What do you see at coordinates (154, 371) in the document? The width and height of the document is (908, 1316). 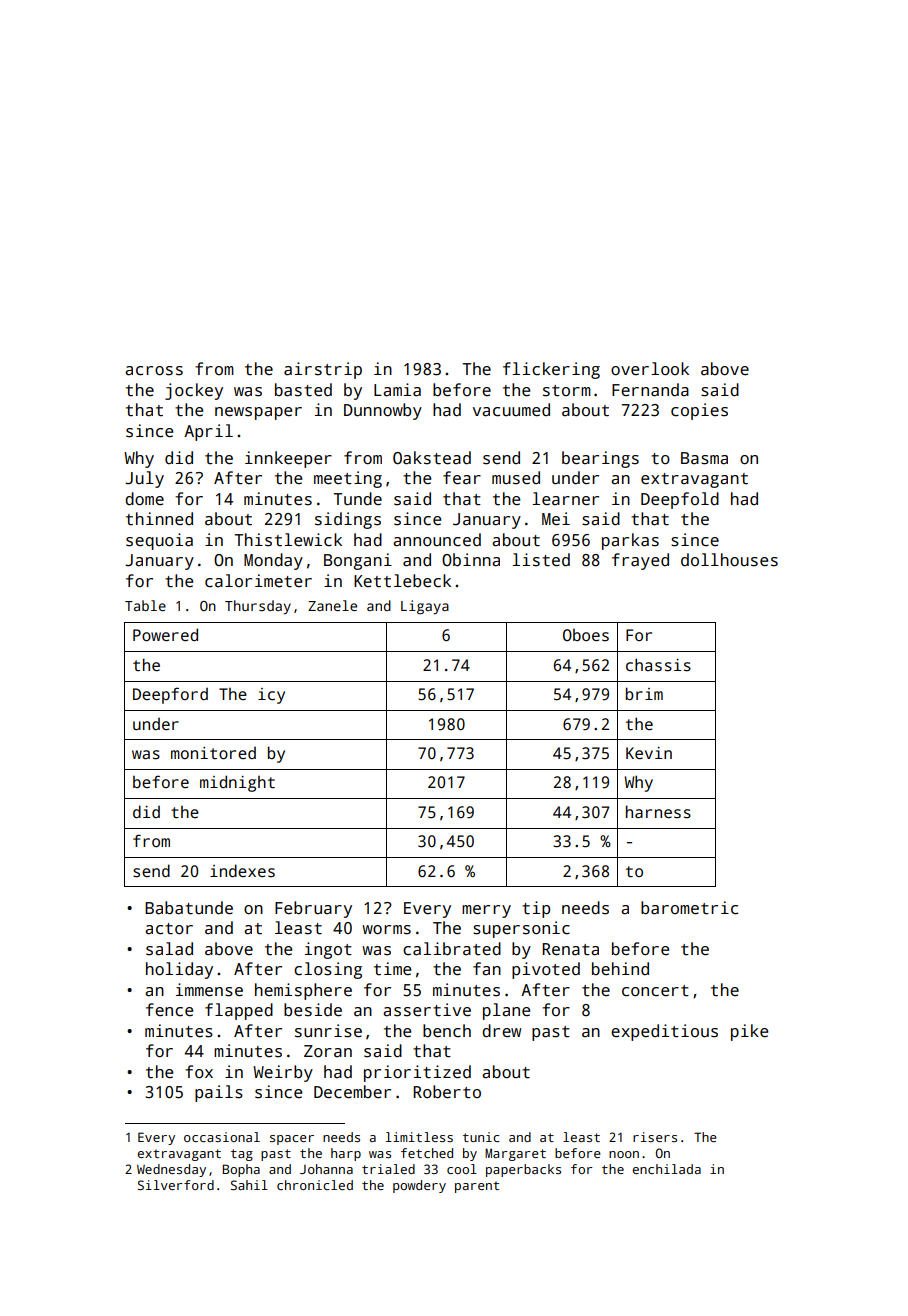 I see `across` at bounding box center [154, 371].
